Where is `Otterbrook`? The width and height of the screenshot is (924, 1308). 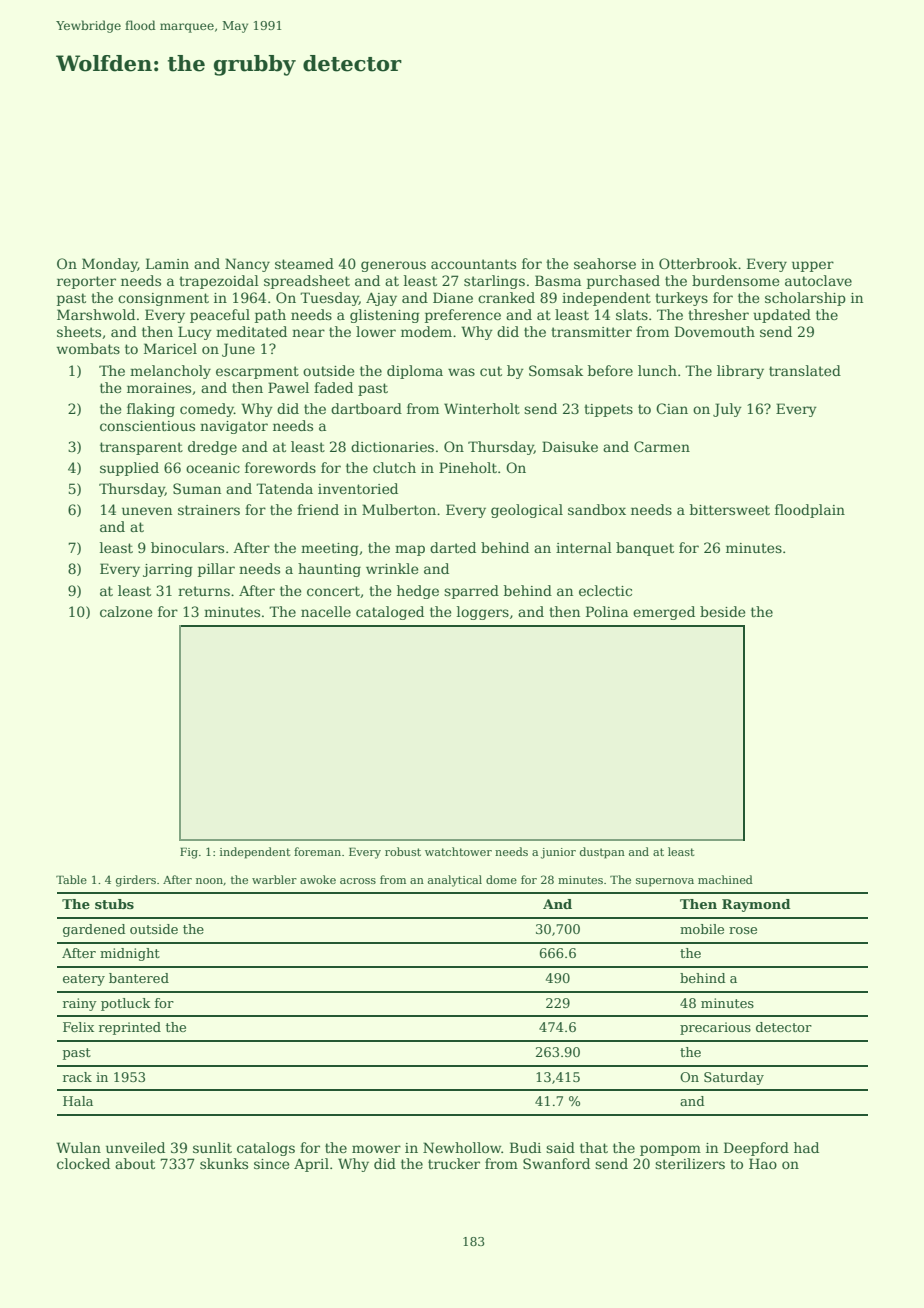
Otterbrook is located at coordinates (698, 263).
